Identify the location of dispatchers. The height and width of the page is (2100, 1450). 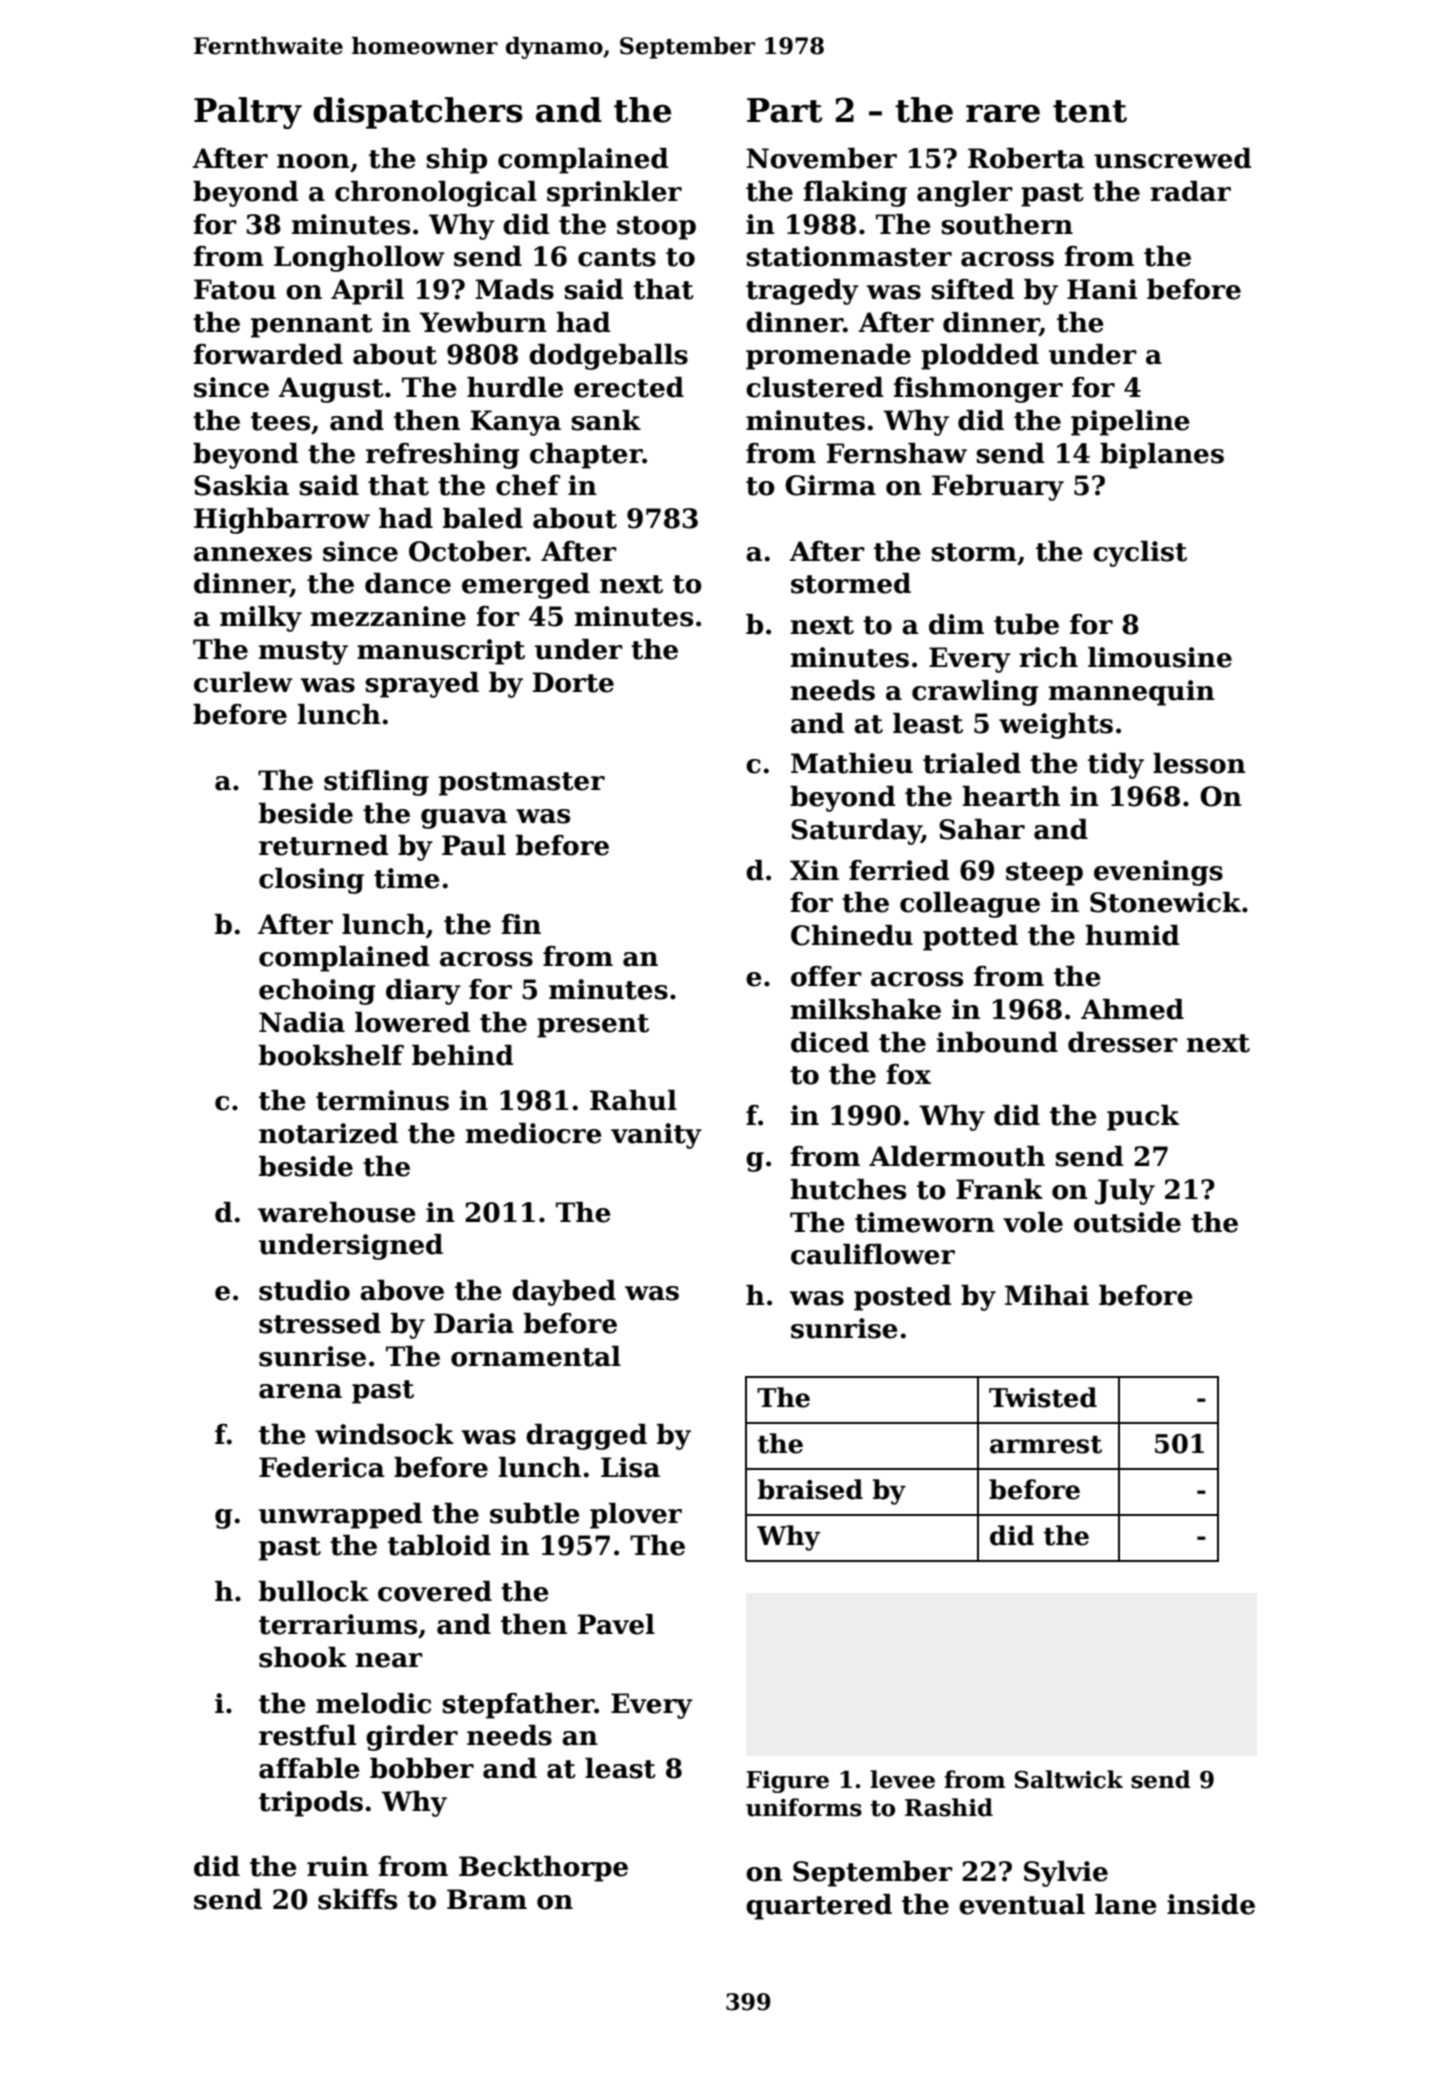
(418, 113).
